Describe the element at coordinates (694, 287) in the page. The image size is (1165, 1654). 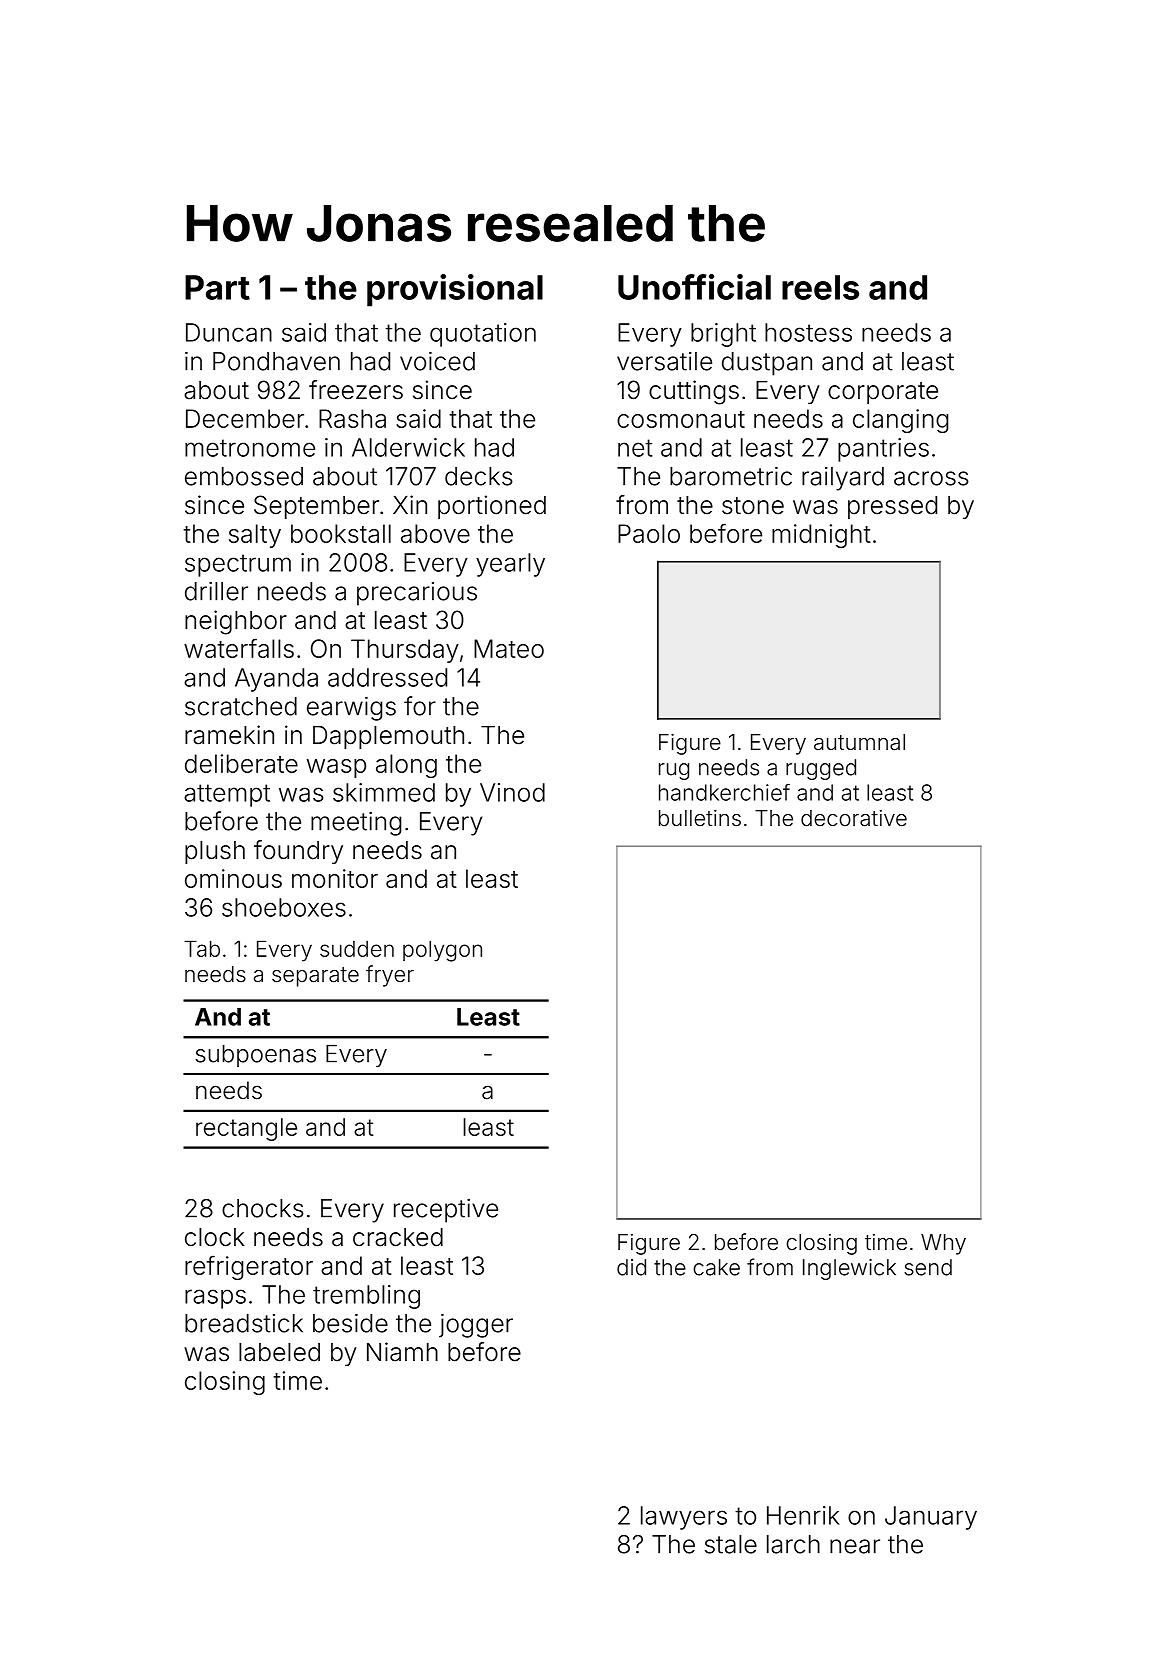
I see `Unofficial` at that location.
